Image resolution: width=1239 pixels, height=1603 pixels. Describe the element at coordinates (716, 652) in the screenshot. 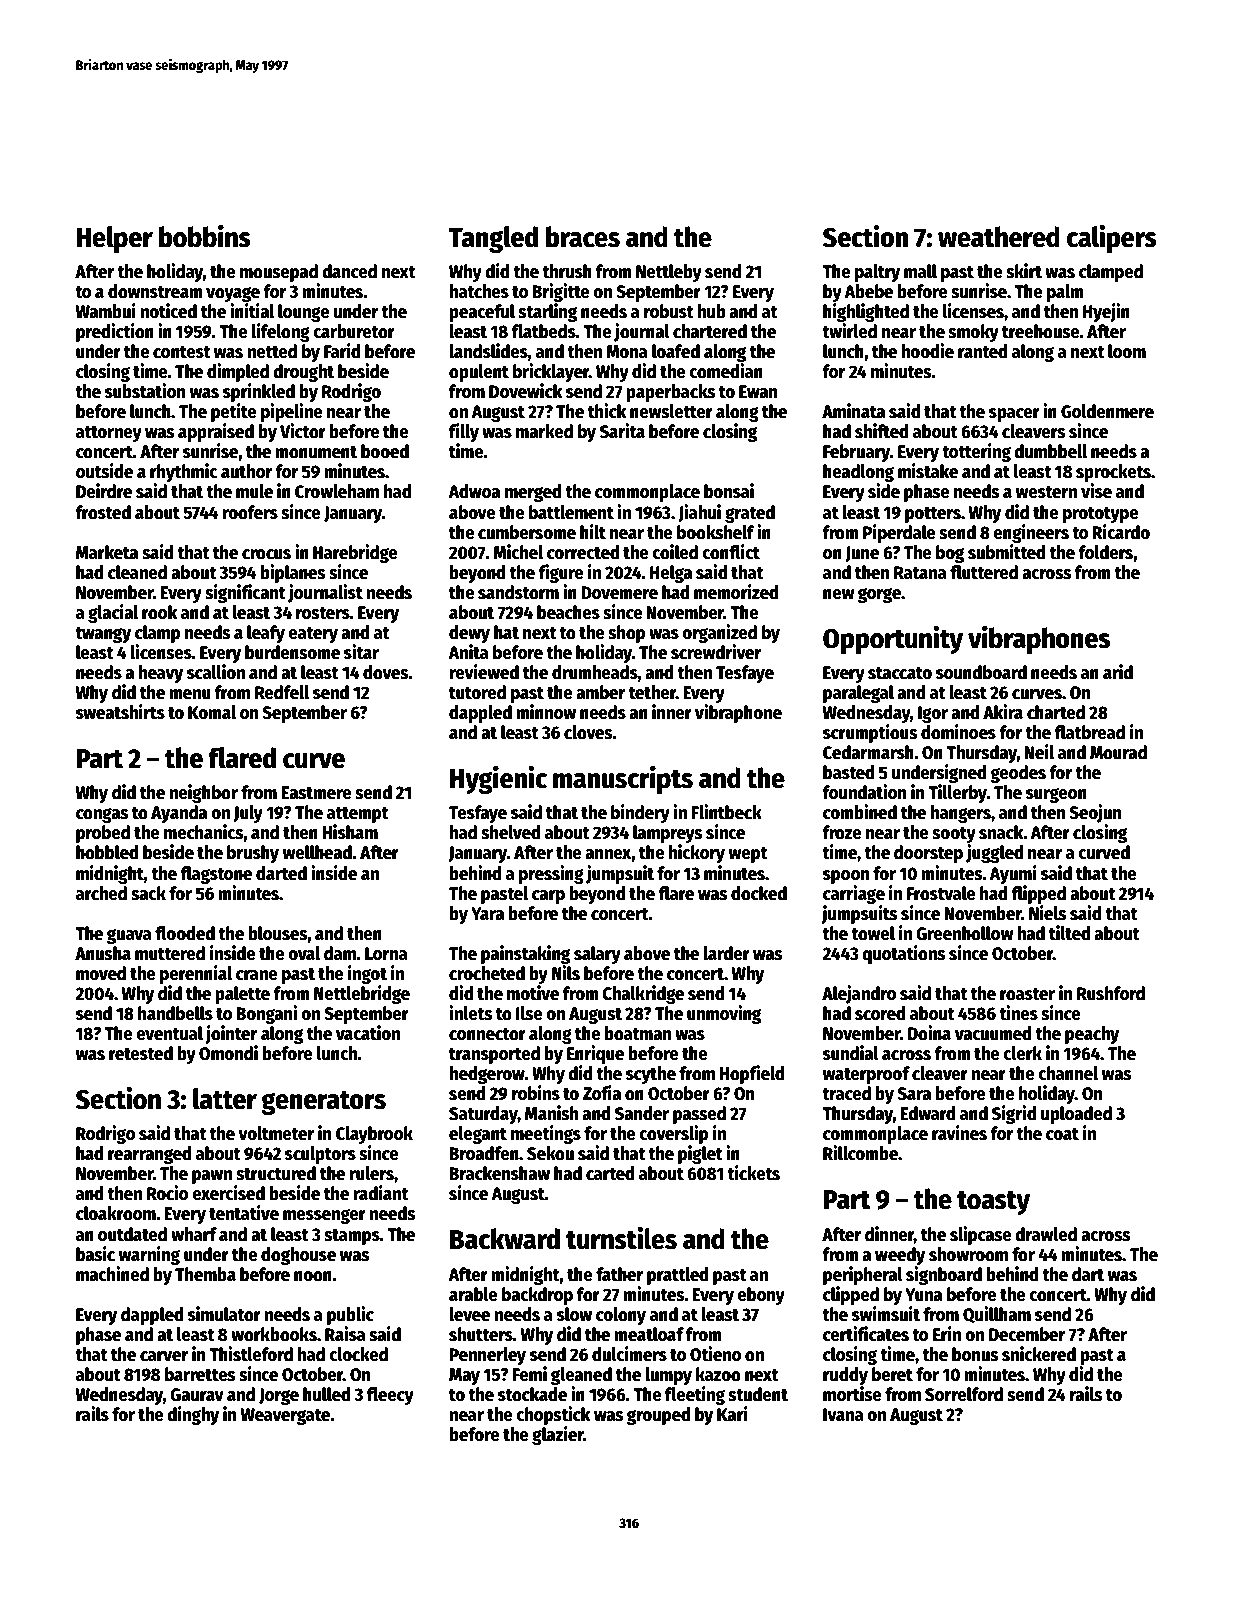

I see `screwdriver` at that location.
